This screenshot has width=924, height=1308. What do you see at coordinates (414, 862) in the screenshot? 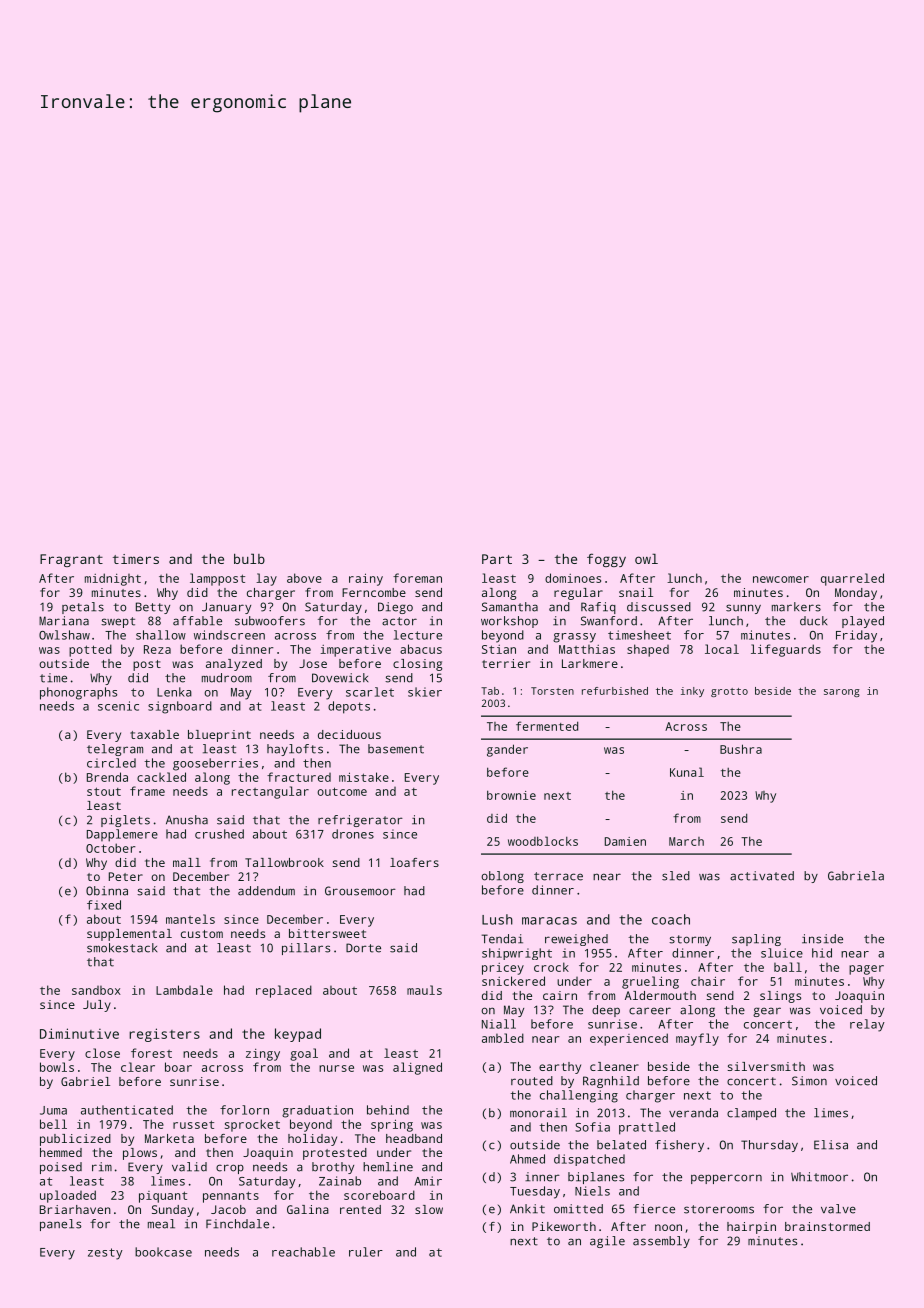
I see `loafers` at bounding box center [414, 862].
